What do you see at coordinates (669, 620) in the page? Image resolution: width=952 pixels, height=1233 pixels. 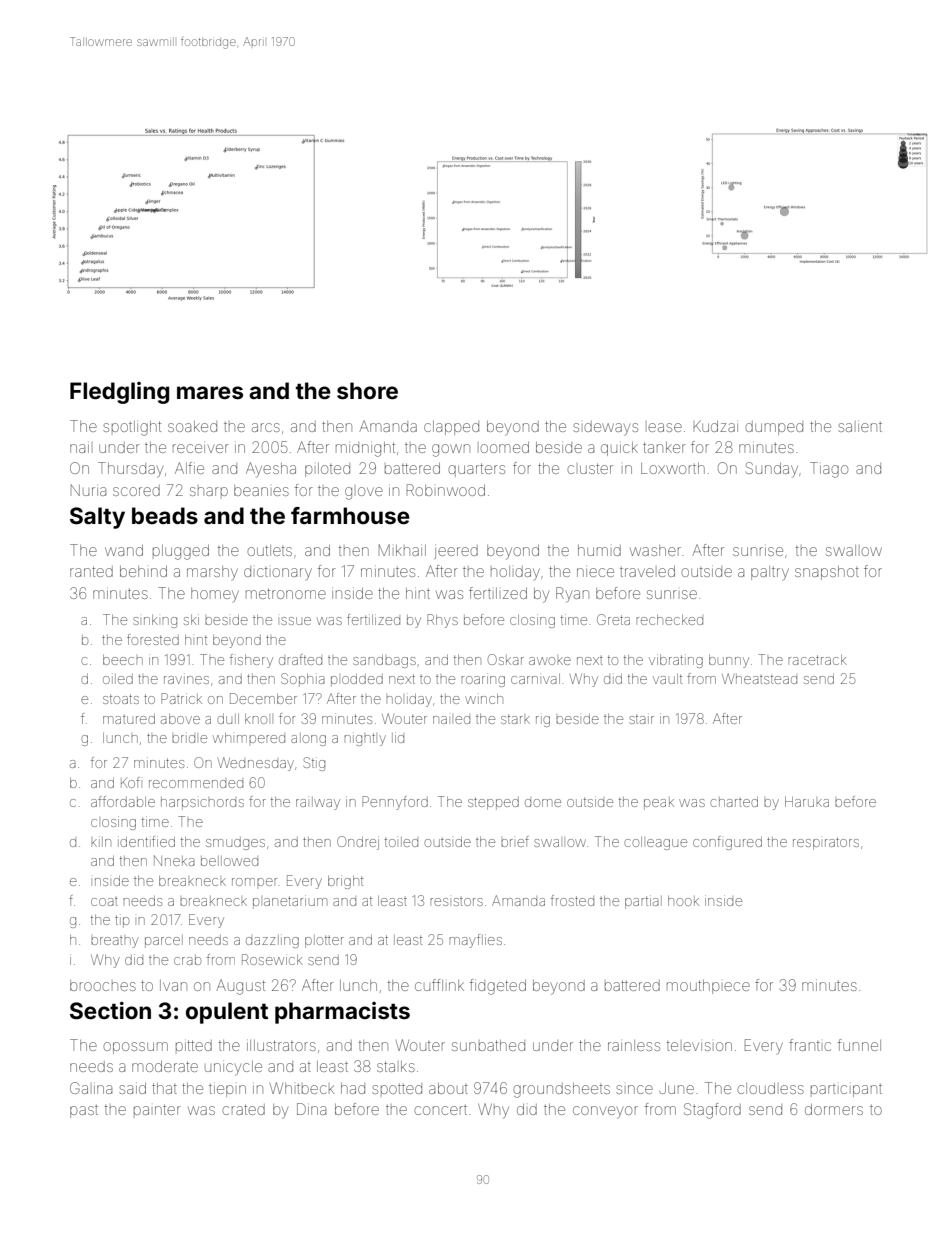 I see `rechecked` at bounding box center [669, 620].
